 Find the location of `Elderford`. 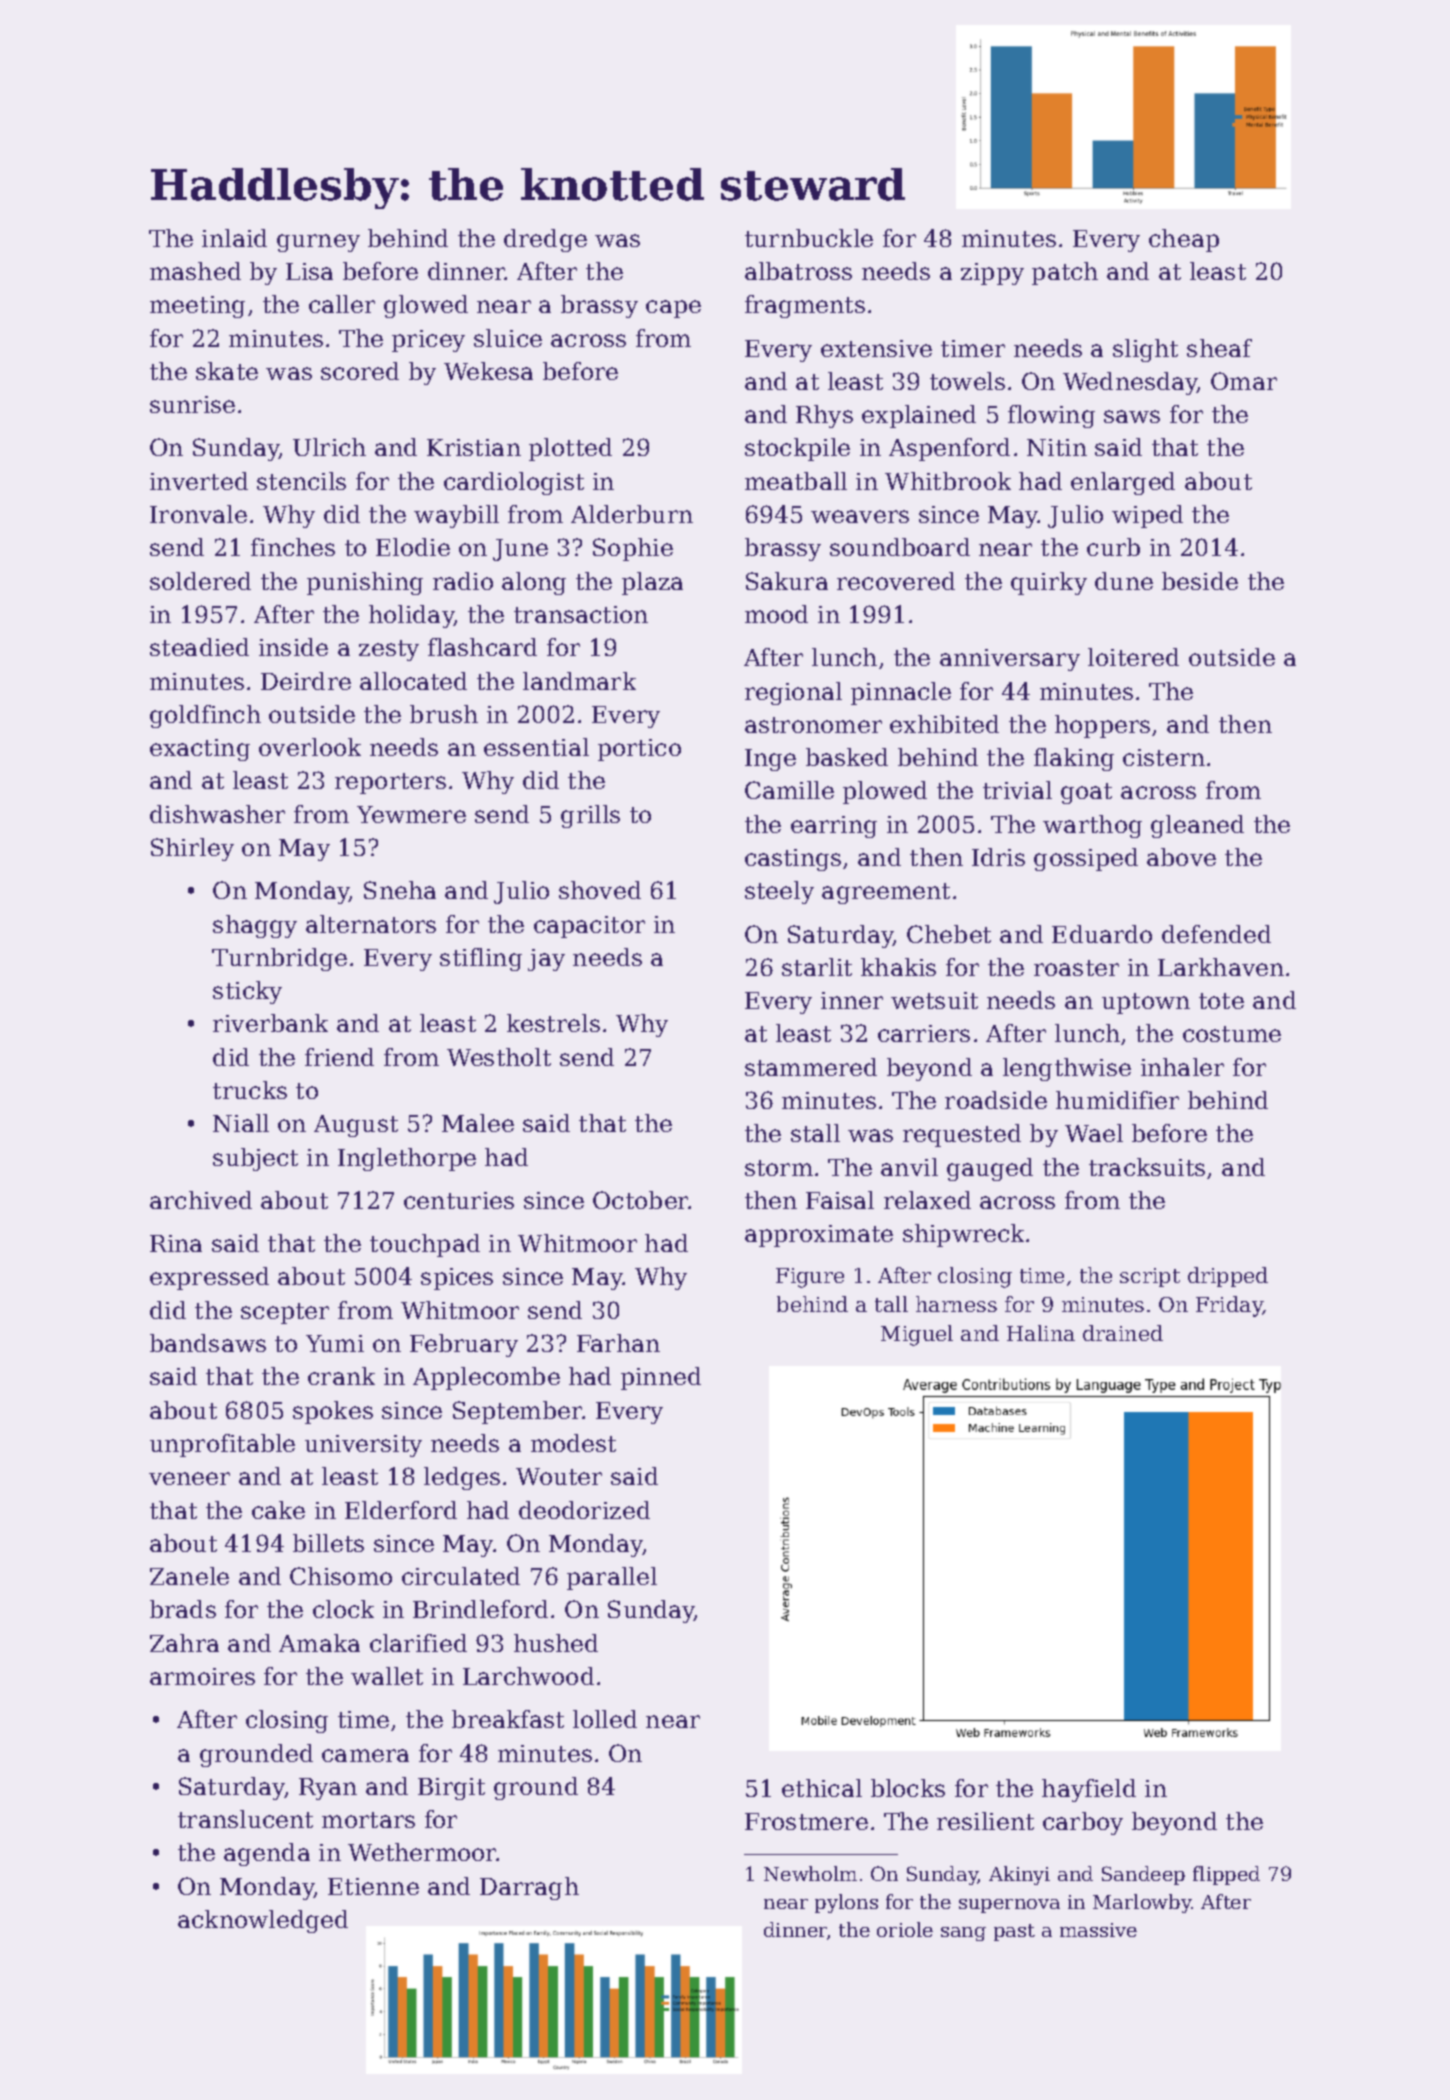

Elderford is located at coordinates (401, 1510).
